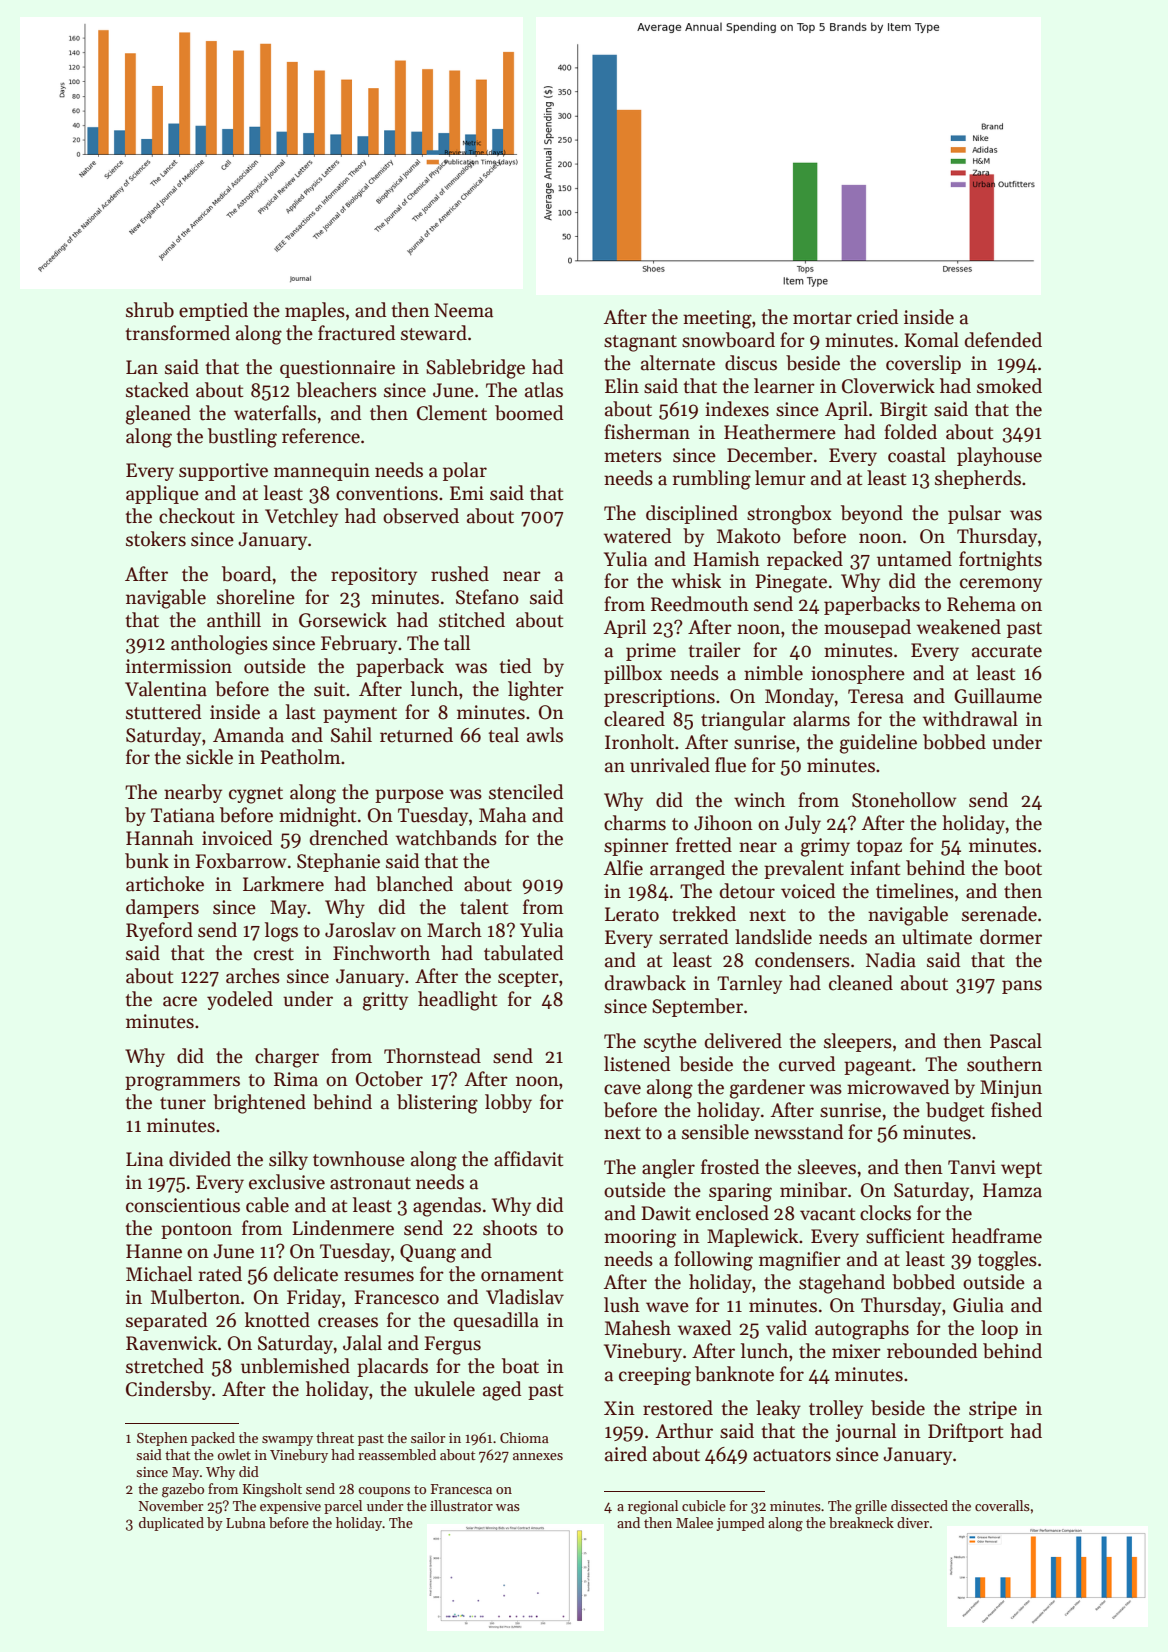  Describe the element at coordinates (872, 514) in the screenshot. I see `beyond` at that location.
